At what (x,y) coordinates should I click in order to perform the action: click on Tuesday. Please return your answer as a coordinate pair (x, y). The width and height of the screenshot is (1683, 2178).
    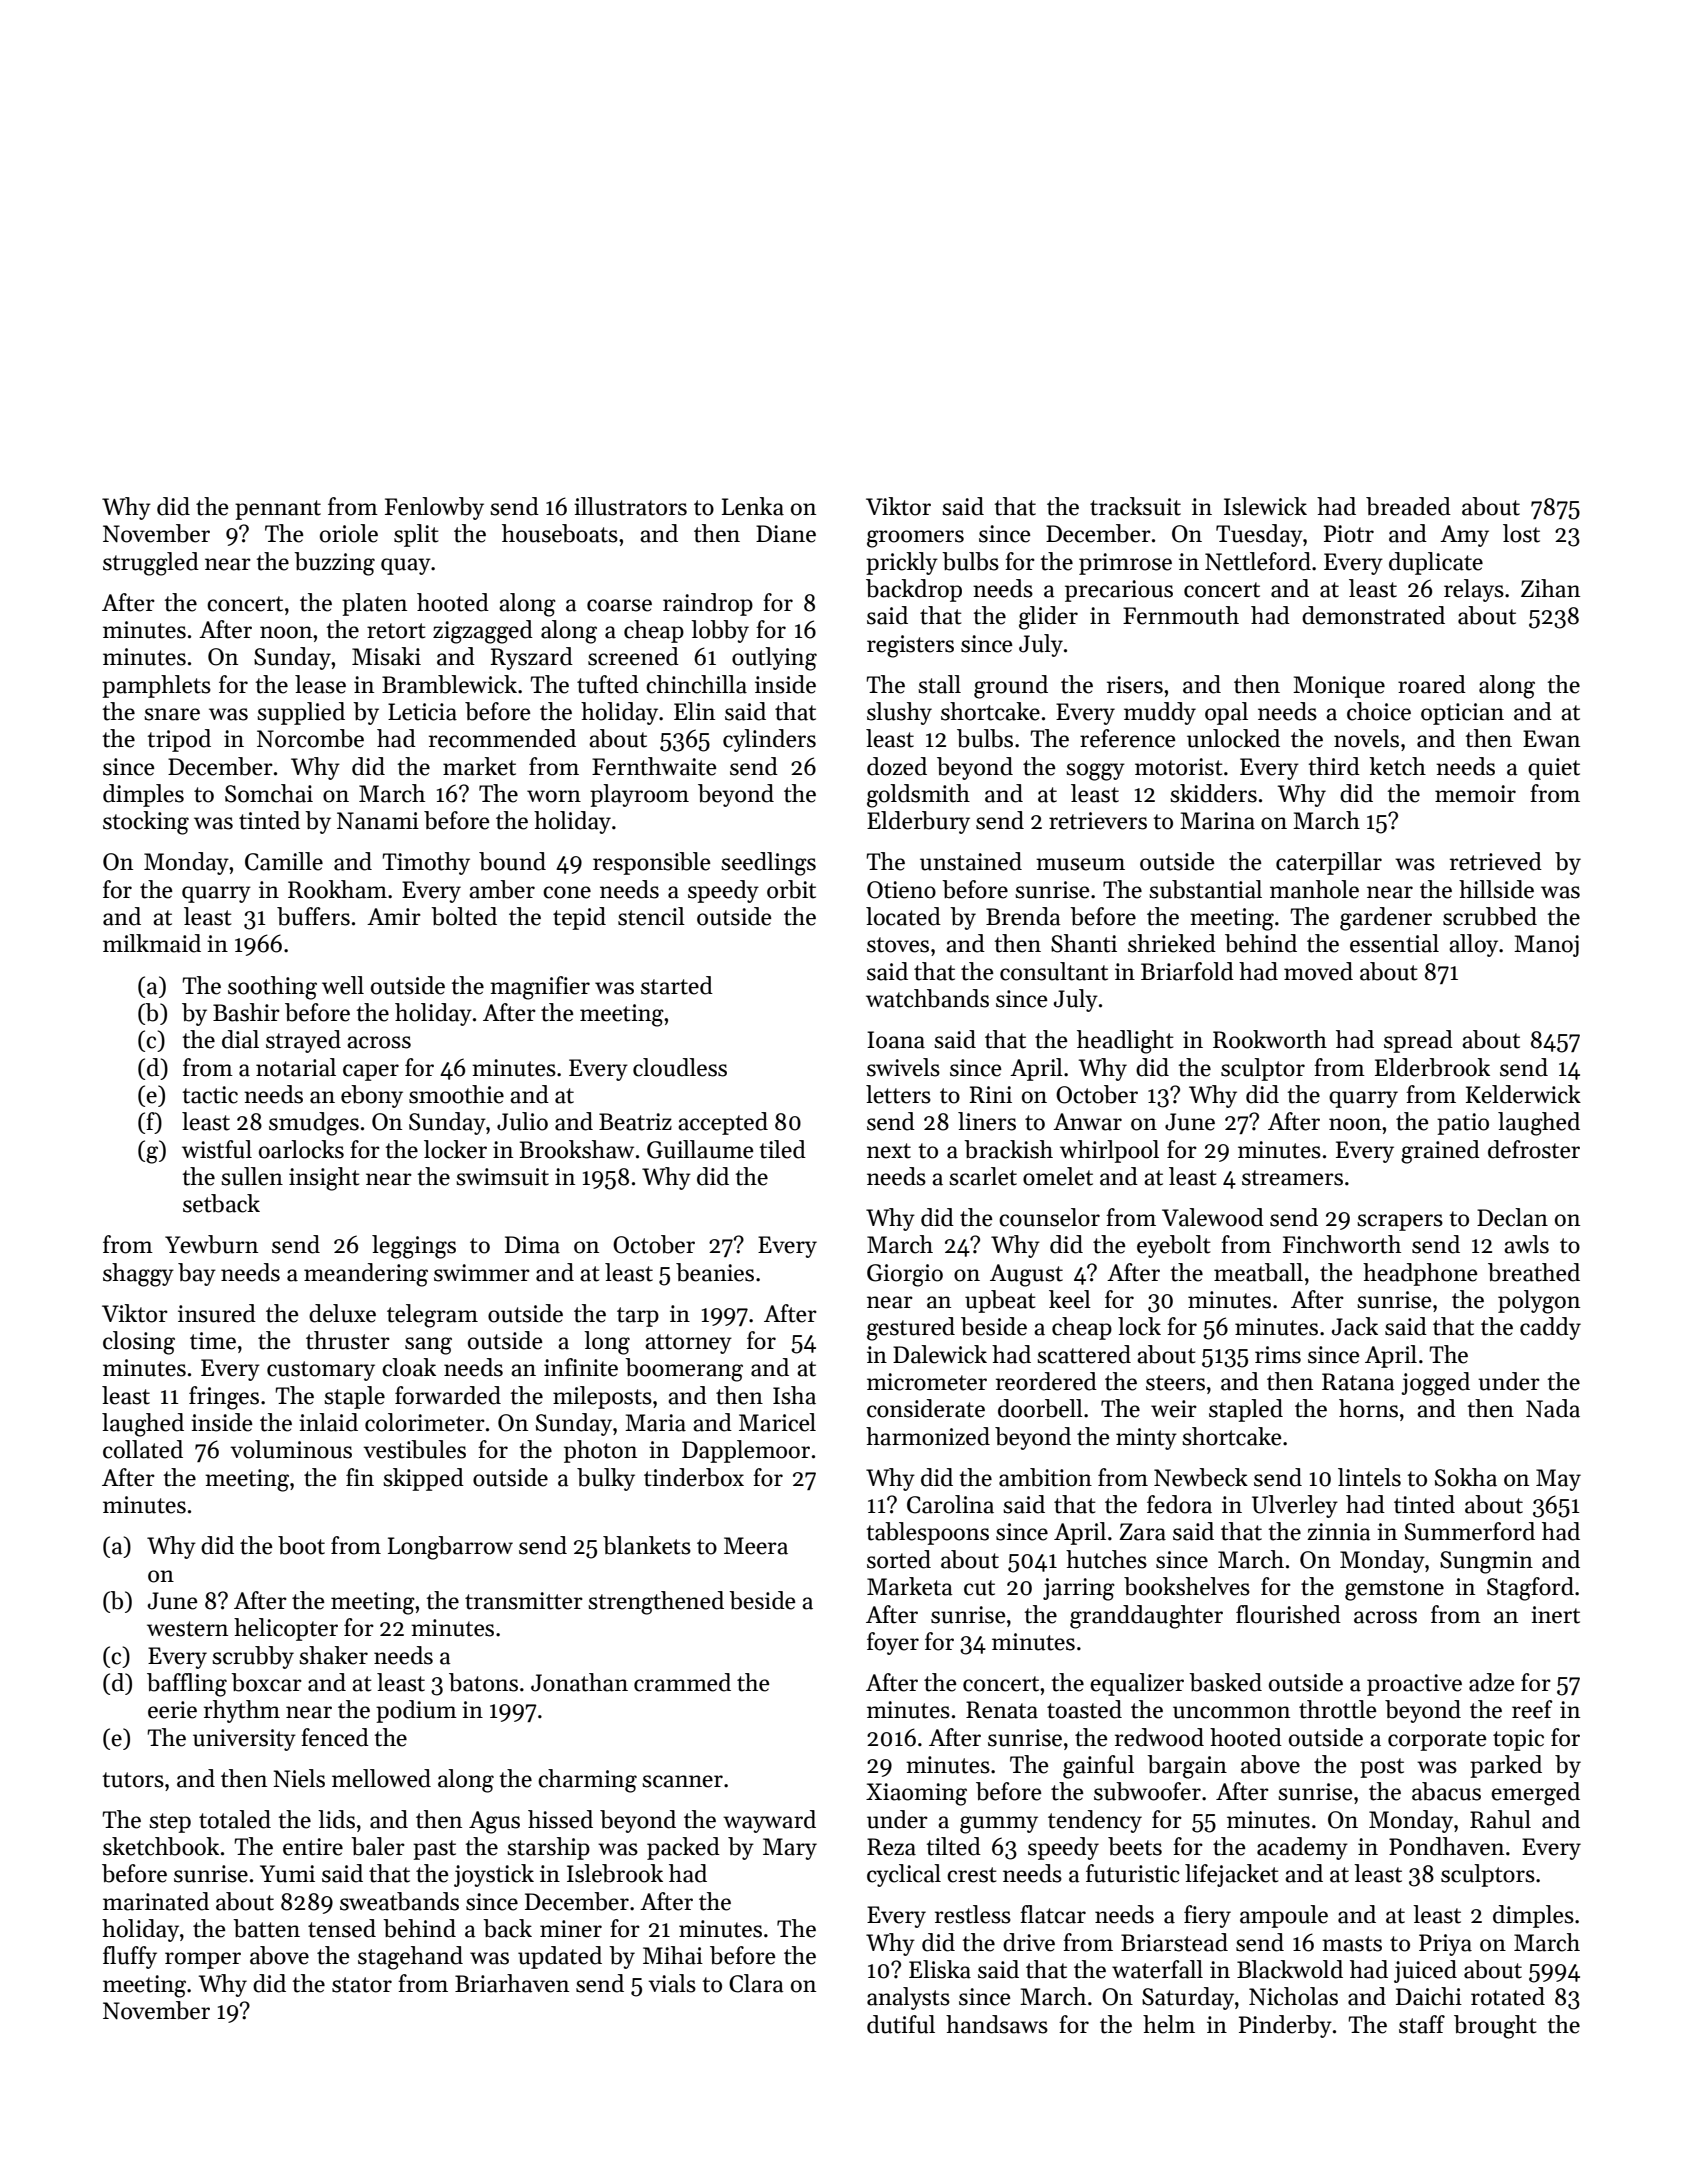
    Looking at the image, I should click on (1259, 535).
